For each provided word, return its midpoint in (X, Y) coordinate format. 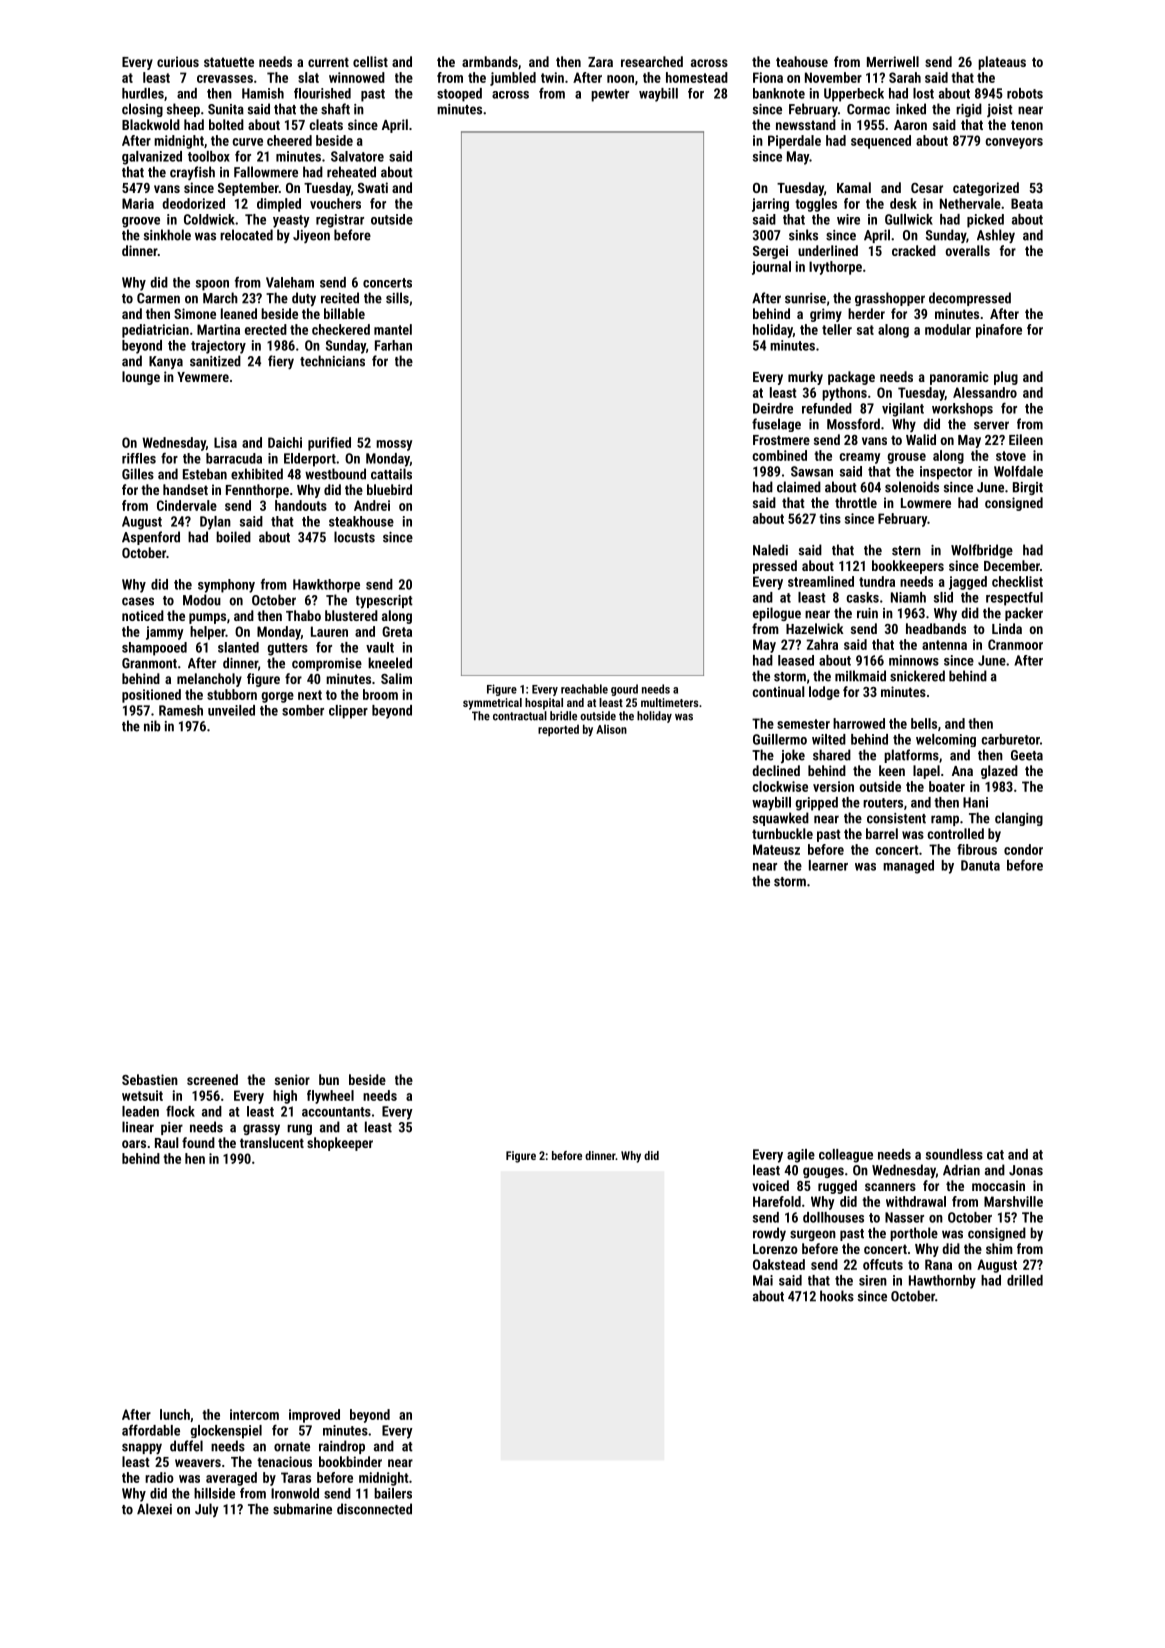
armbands (490, 61)
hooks (837, 1296)
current (328, 62)
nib (152, 726)
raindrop (342, 1447)
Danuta (980, 865)
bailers (393, 1493)
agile (801, 1156)
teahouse (802, 61)
